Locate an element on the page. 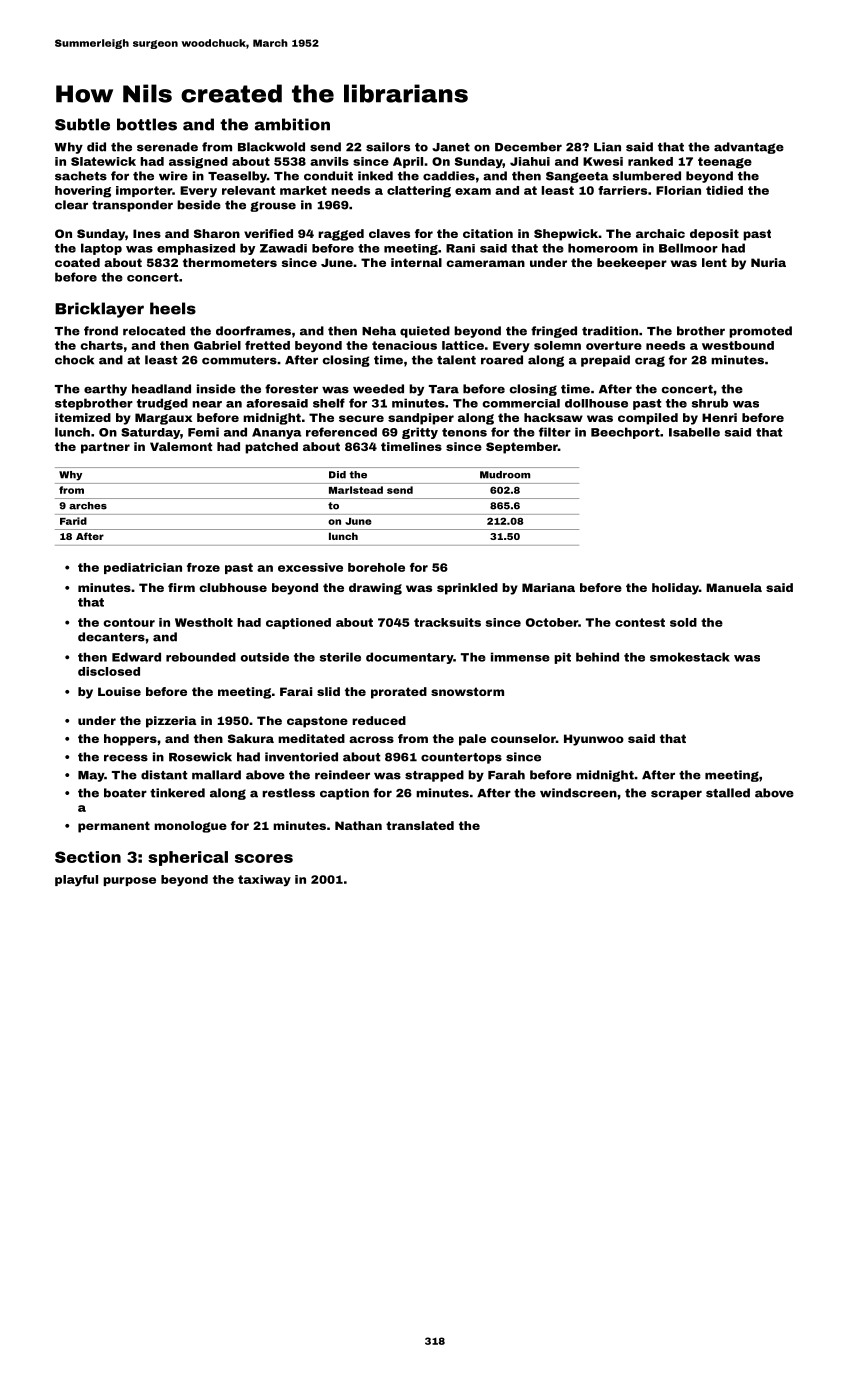  relevant is located at coordinates (248, 190).
